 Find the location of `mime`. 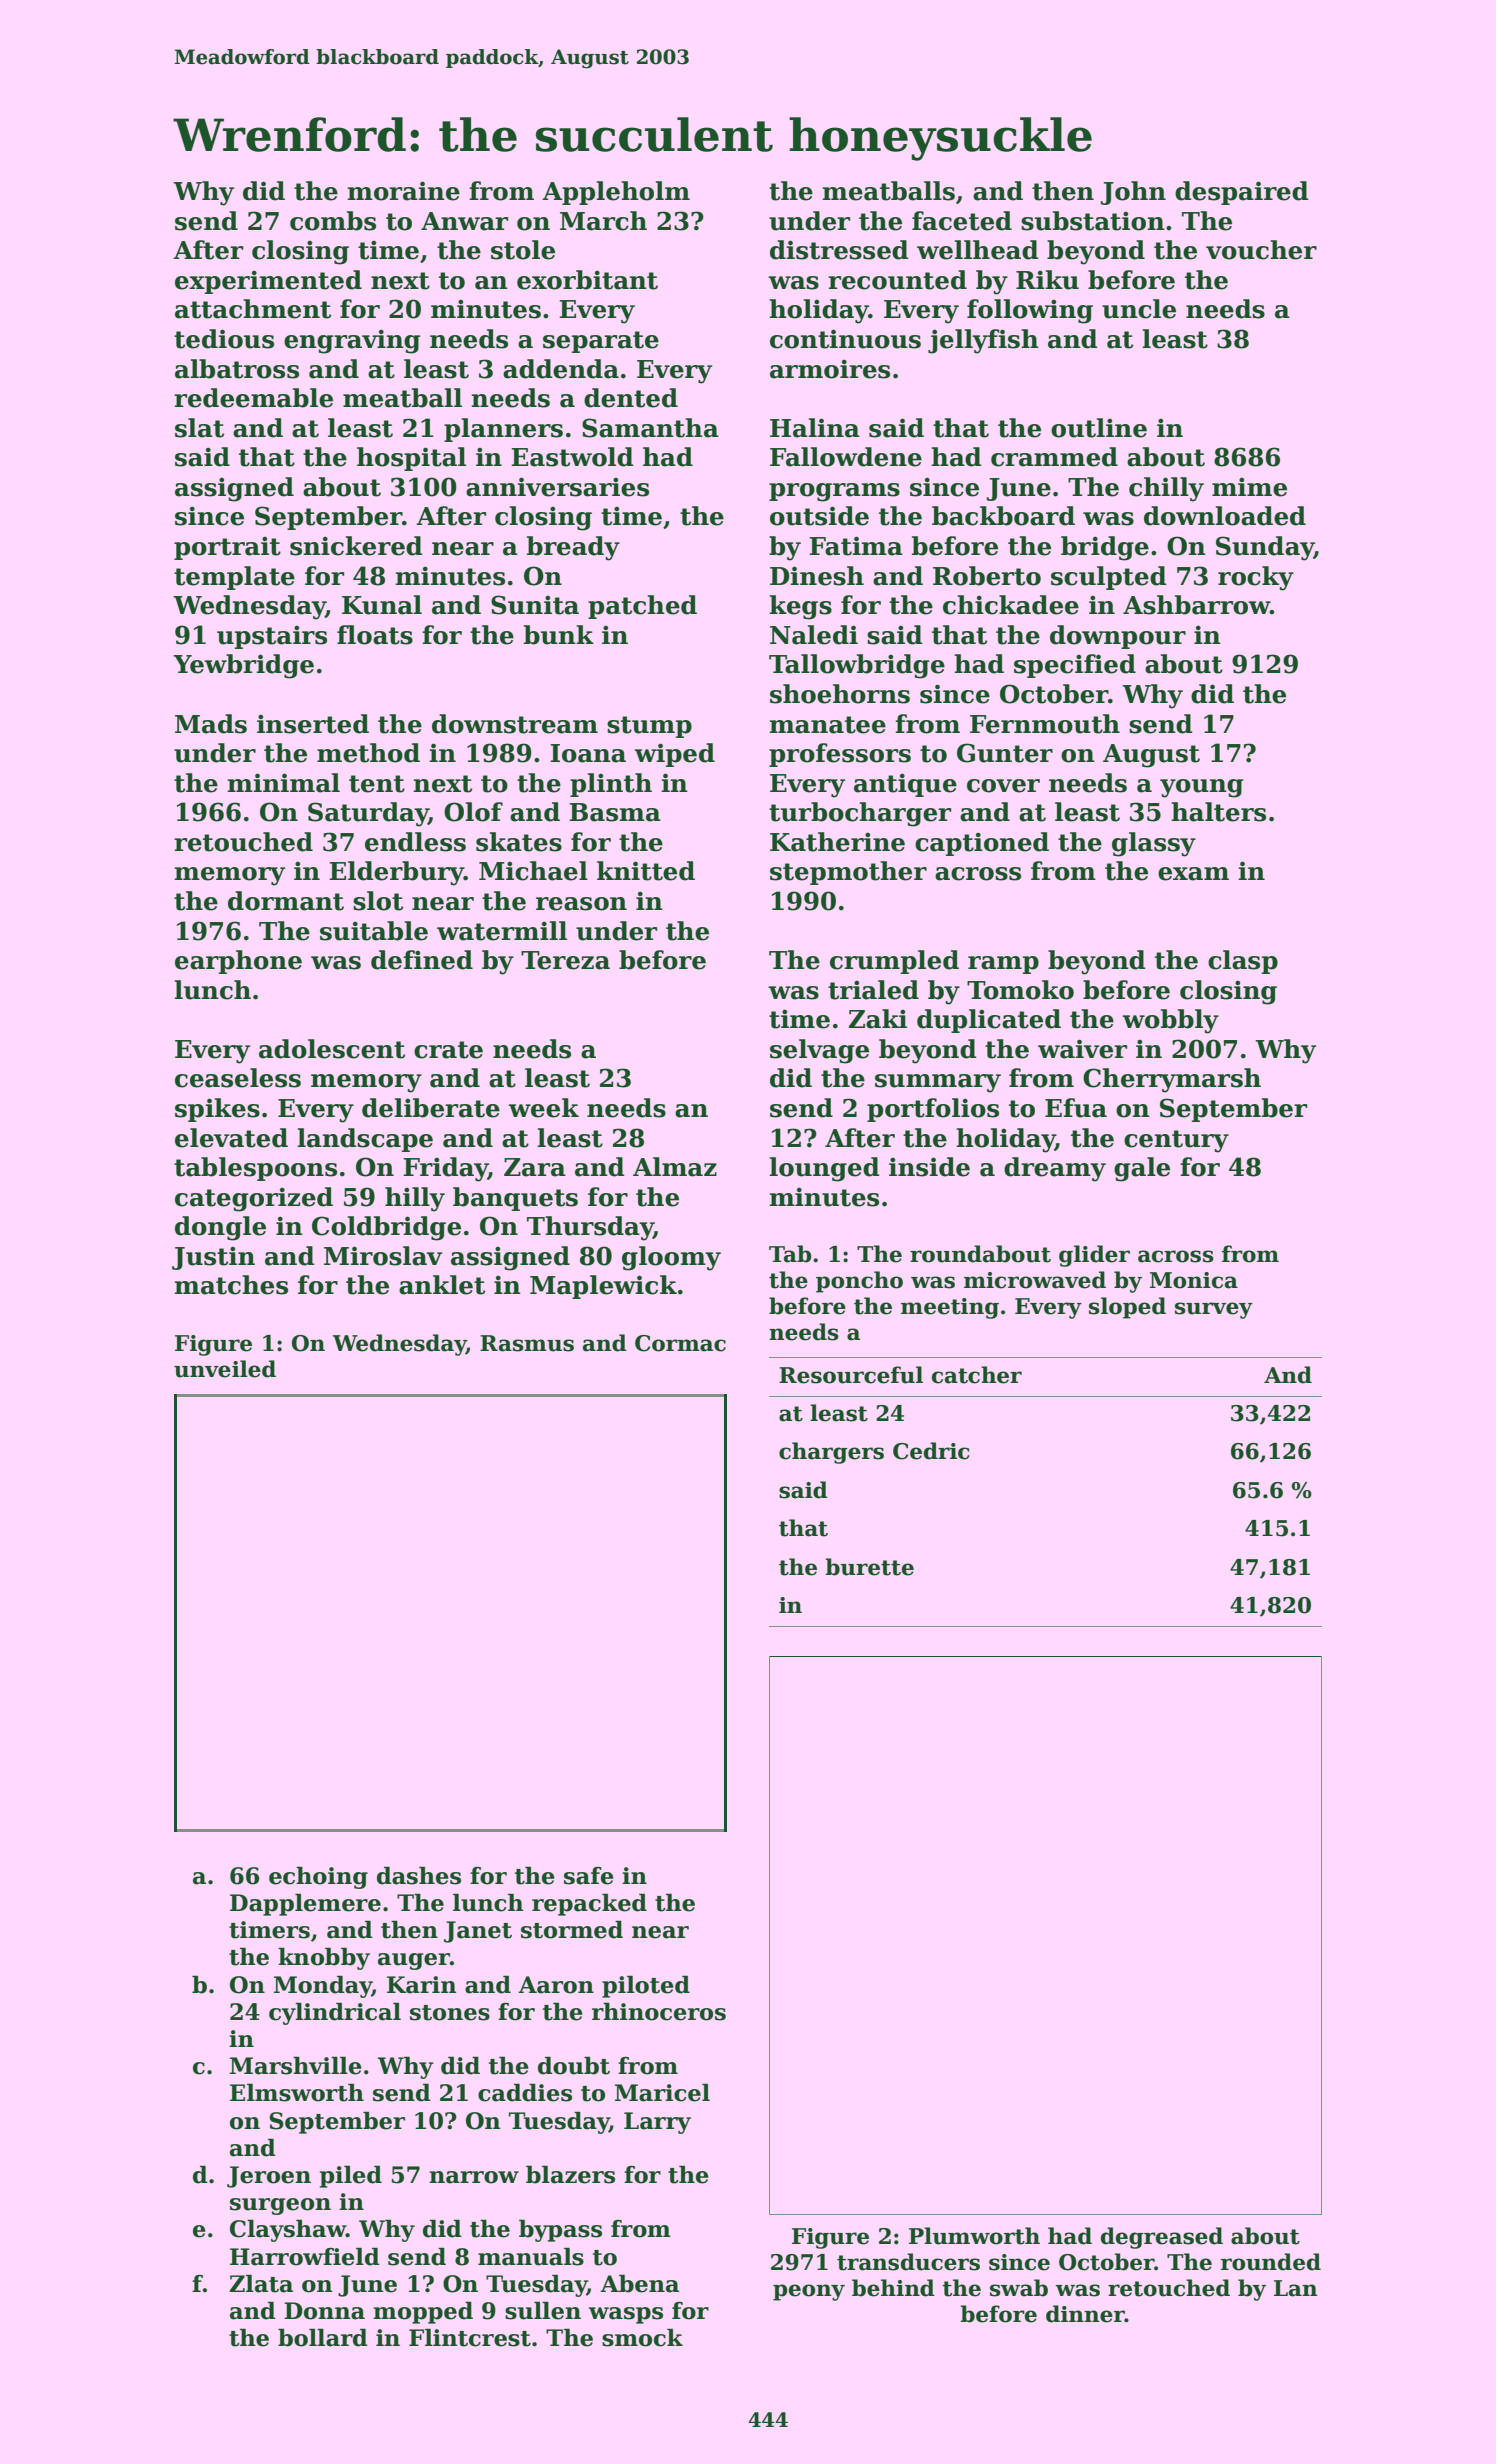

mime is located at coordinates (1249, 487).
